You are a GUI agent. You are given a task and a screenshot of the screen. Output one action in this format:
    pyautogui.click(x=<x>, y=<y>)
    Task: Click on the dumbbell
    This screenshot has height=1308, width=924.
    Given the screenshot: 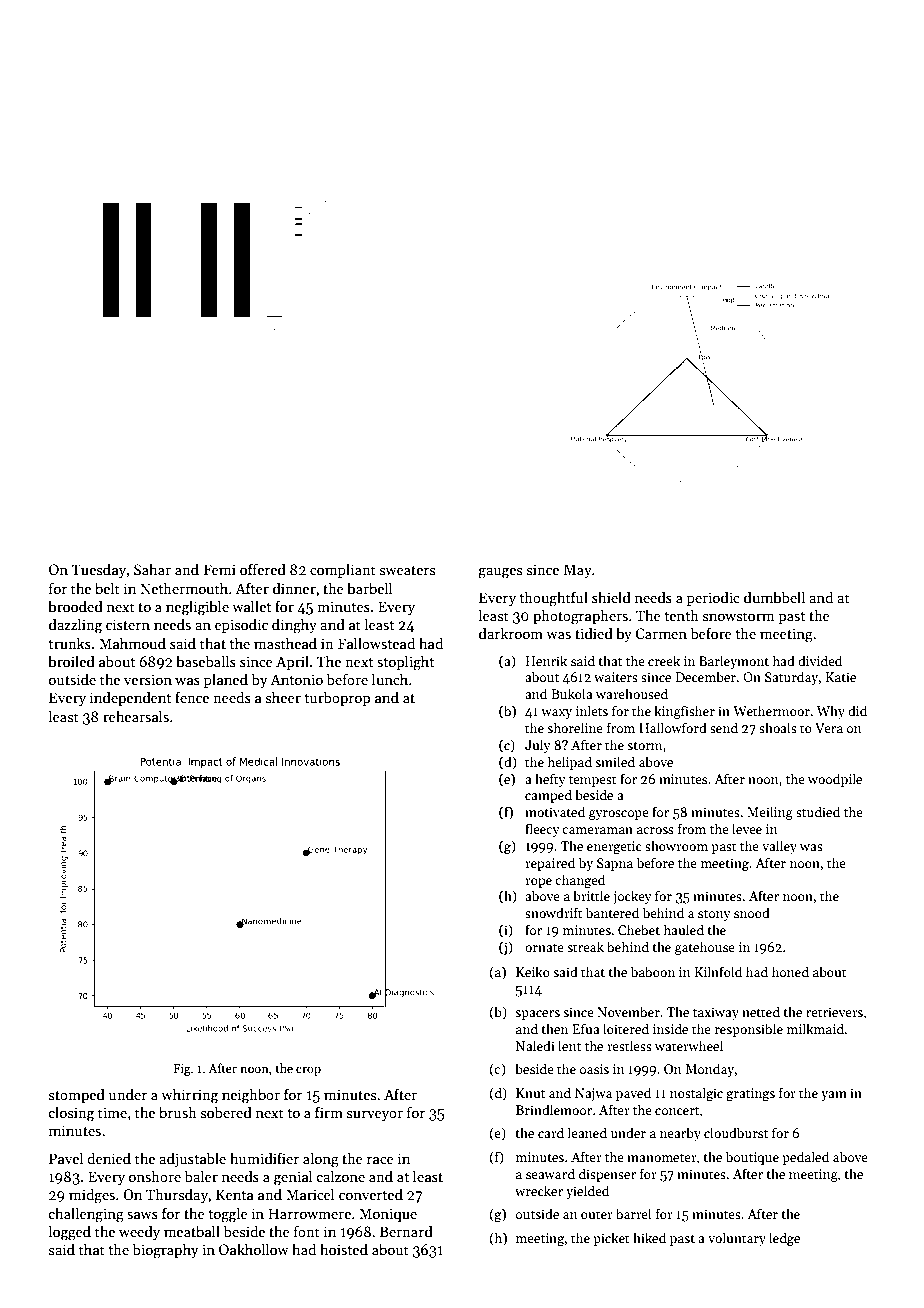 What is the action you would take?
    pyautogui.click(x=774, y=597)
